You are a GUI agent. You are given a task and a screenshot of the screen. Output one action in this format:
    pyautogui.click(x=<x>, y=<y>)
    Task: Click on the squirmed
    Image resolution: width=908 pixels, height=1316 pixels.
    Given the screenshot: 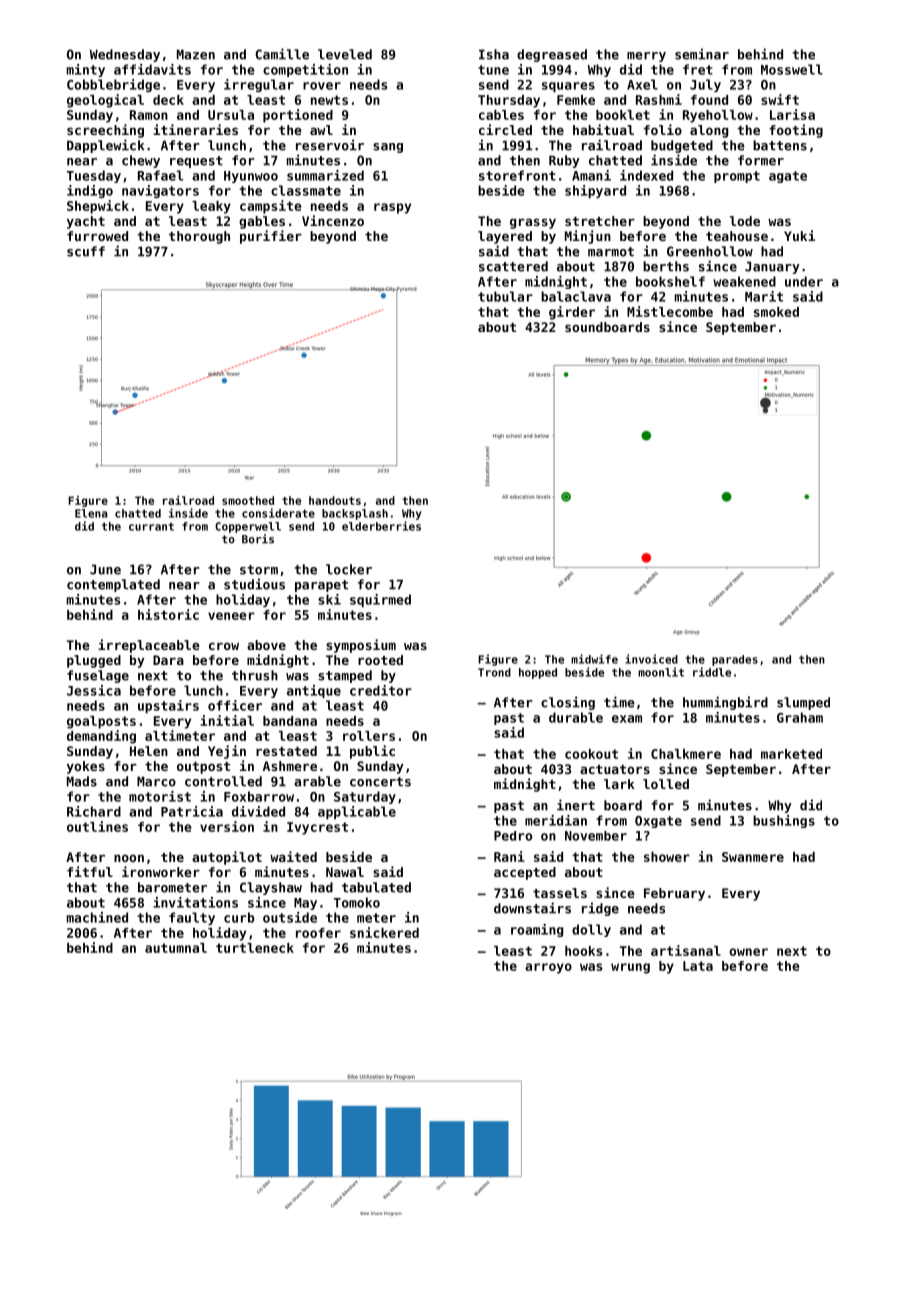 What is the action you would take?
    pyautogui.click(x=380, y=600)
